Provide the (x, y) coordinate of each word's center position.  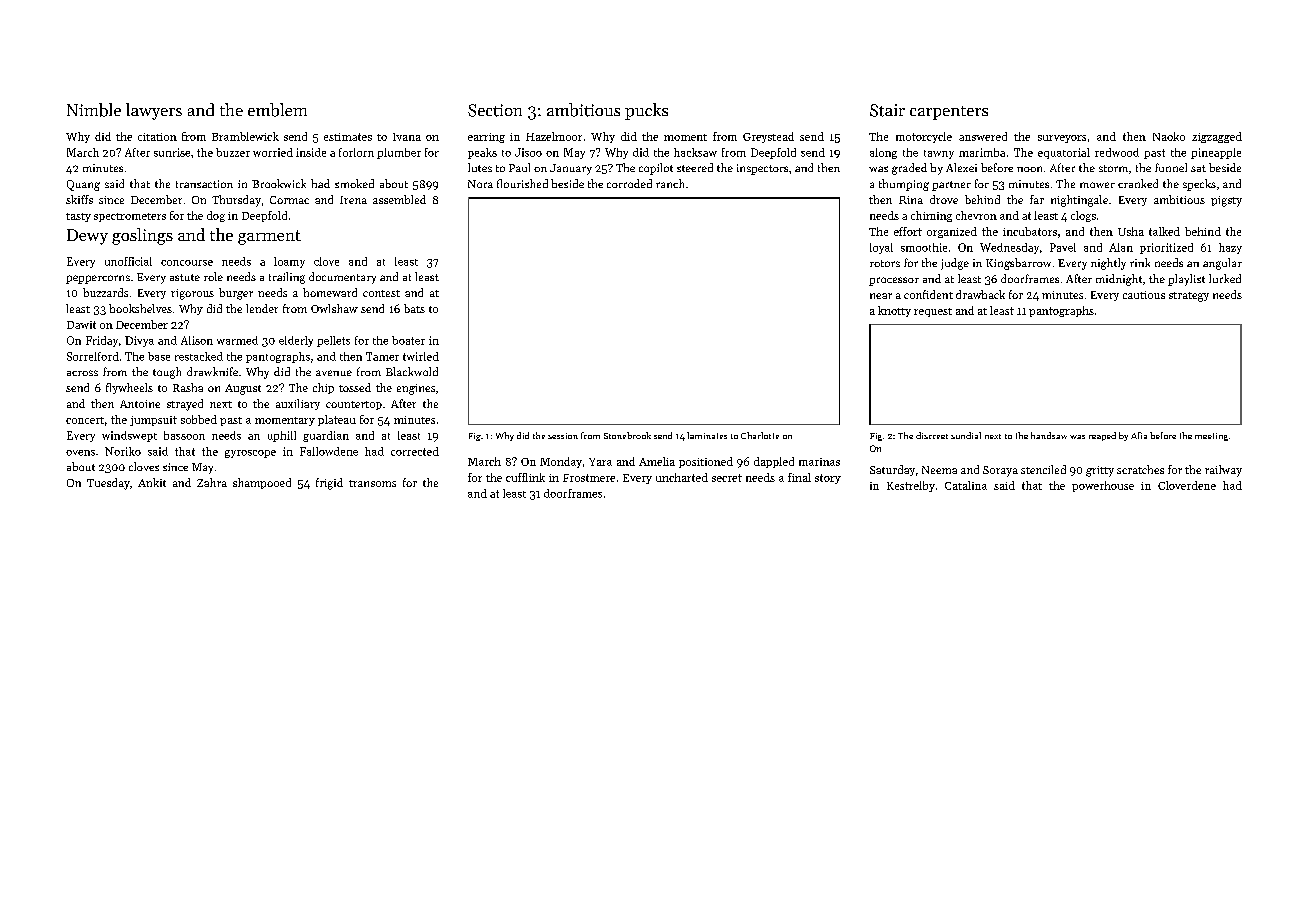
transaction (204, 184)
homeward (330, 292)
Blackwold (412, 371)
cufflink (525, 477)
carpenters (949, 113)
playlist (1186, 280)
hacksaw (695, 152)
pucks (646, 111)
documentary (342, 278)
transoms (372, 483)
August (243, 389)
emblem (277, 110)
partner (951, 186)
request (933, 312)
